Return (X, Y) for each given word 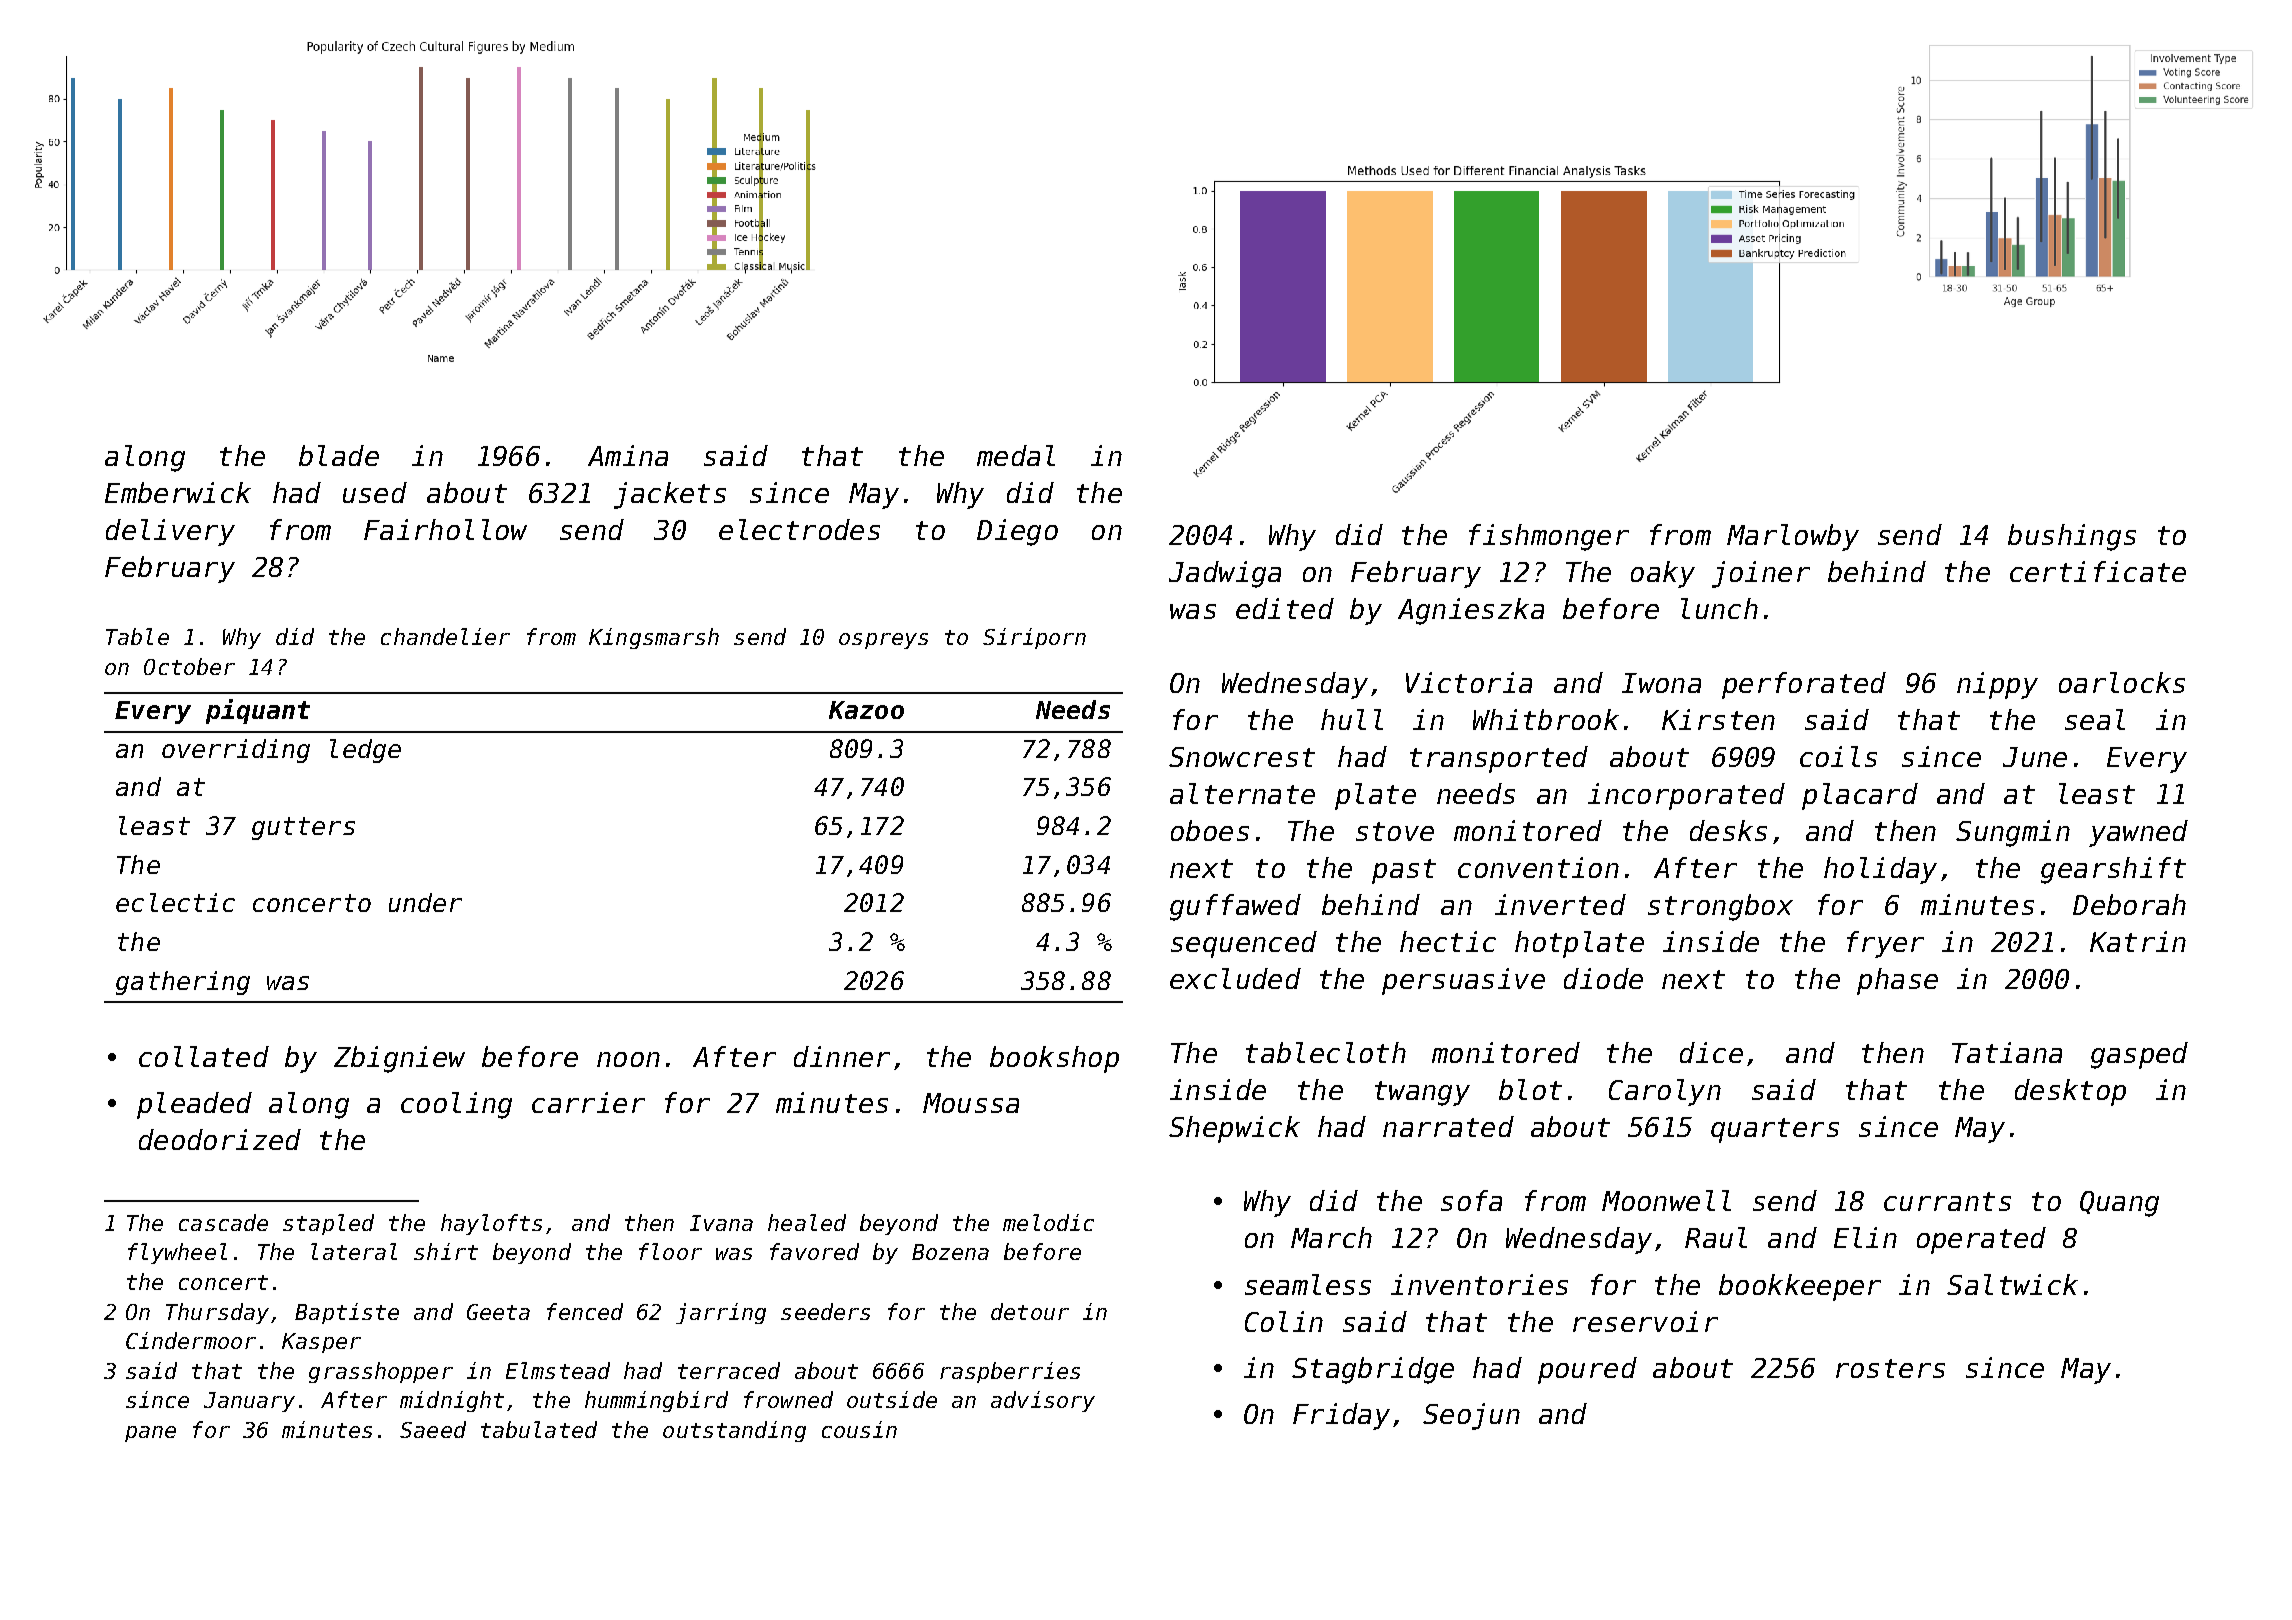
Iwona (1661, 683)
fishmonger (1549, 537)
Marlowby (1793, 537)
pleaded (194, 1105)
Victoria (1469, 682)
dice (1711, 1052)
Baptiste (347, 1313)
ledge (365, 751)
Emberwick (178, 492)
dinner (842, 1056)
